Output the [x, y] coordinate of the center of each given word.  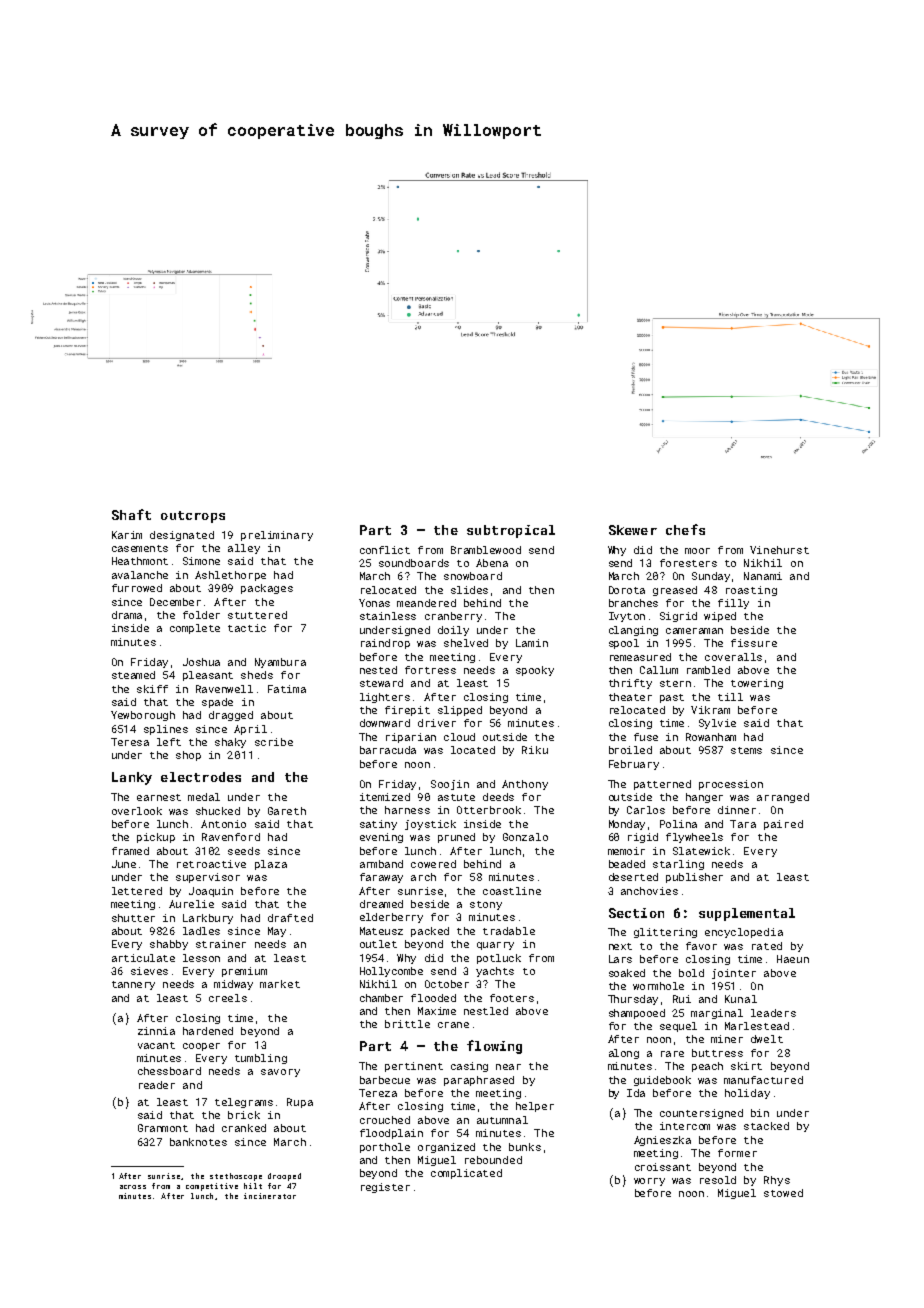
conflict [385, 550]
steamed [133, 675]
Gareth [287, 811]
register [385, 1188]
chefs [685, 529]
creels [228, 998]
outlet [378, 944]
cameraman [694, 631]
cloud [459, 737]
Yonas [374, 603]
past [672, 698]
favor [701, 946]
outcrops [193, 517]
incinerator [270, 1196]
